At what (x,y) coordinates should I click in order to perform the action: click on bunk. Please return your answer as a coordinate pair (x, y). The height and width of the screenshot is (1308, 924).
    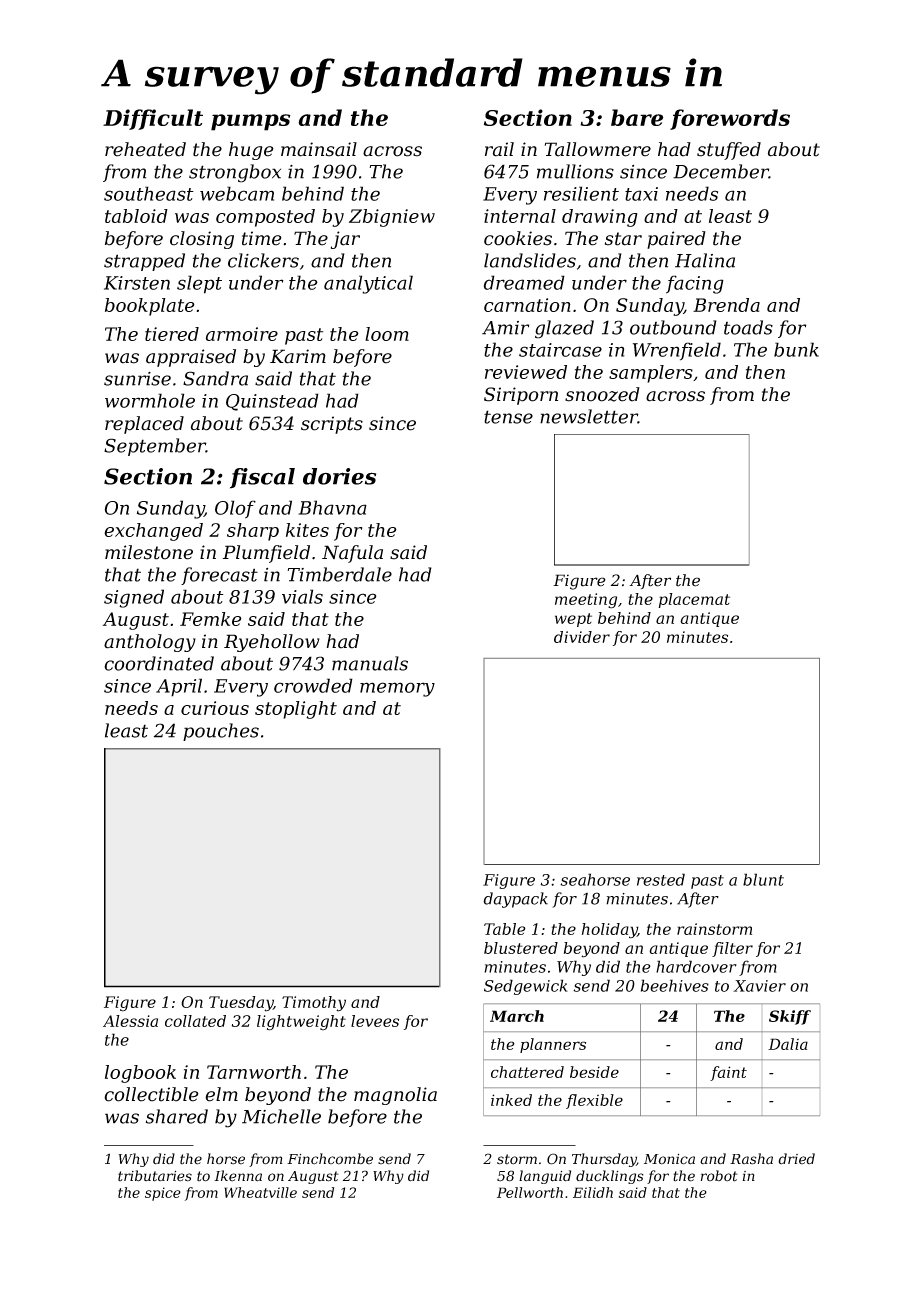
    Looking at the image, I should click on (796, 349).
